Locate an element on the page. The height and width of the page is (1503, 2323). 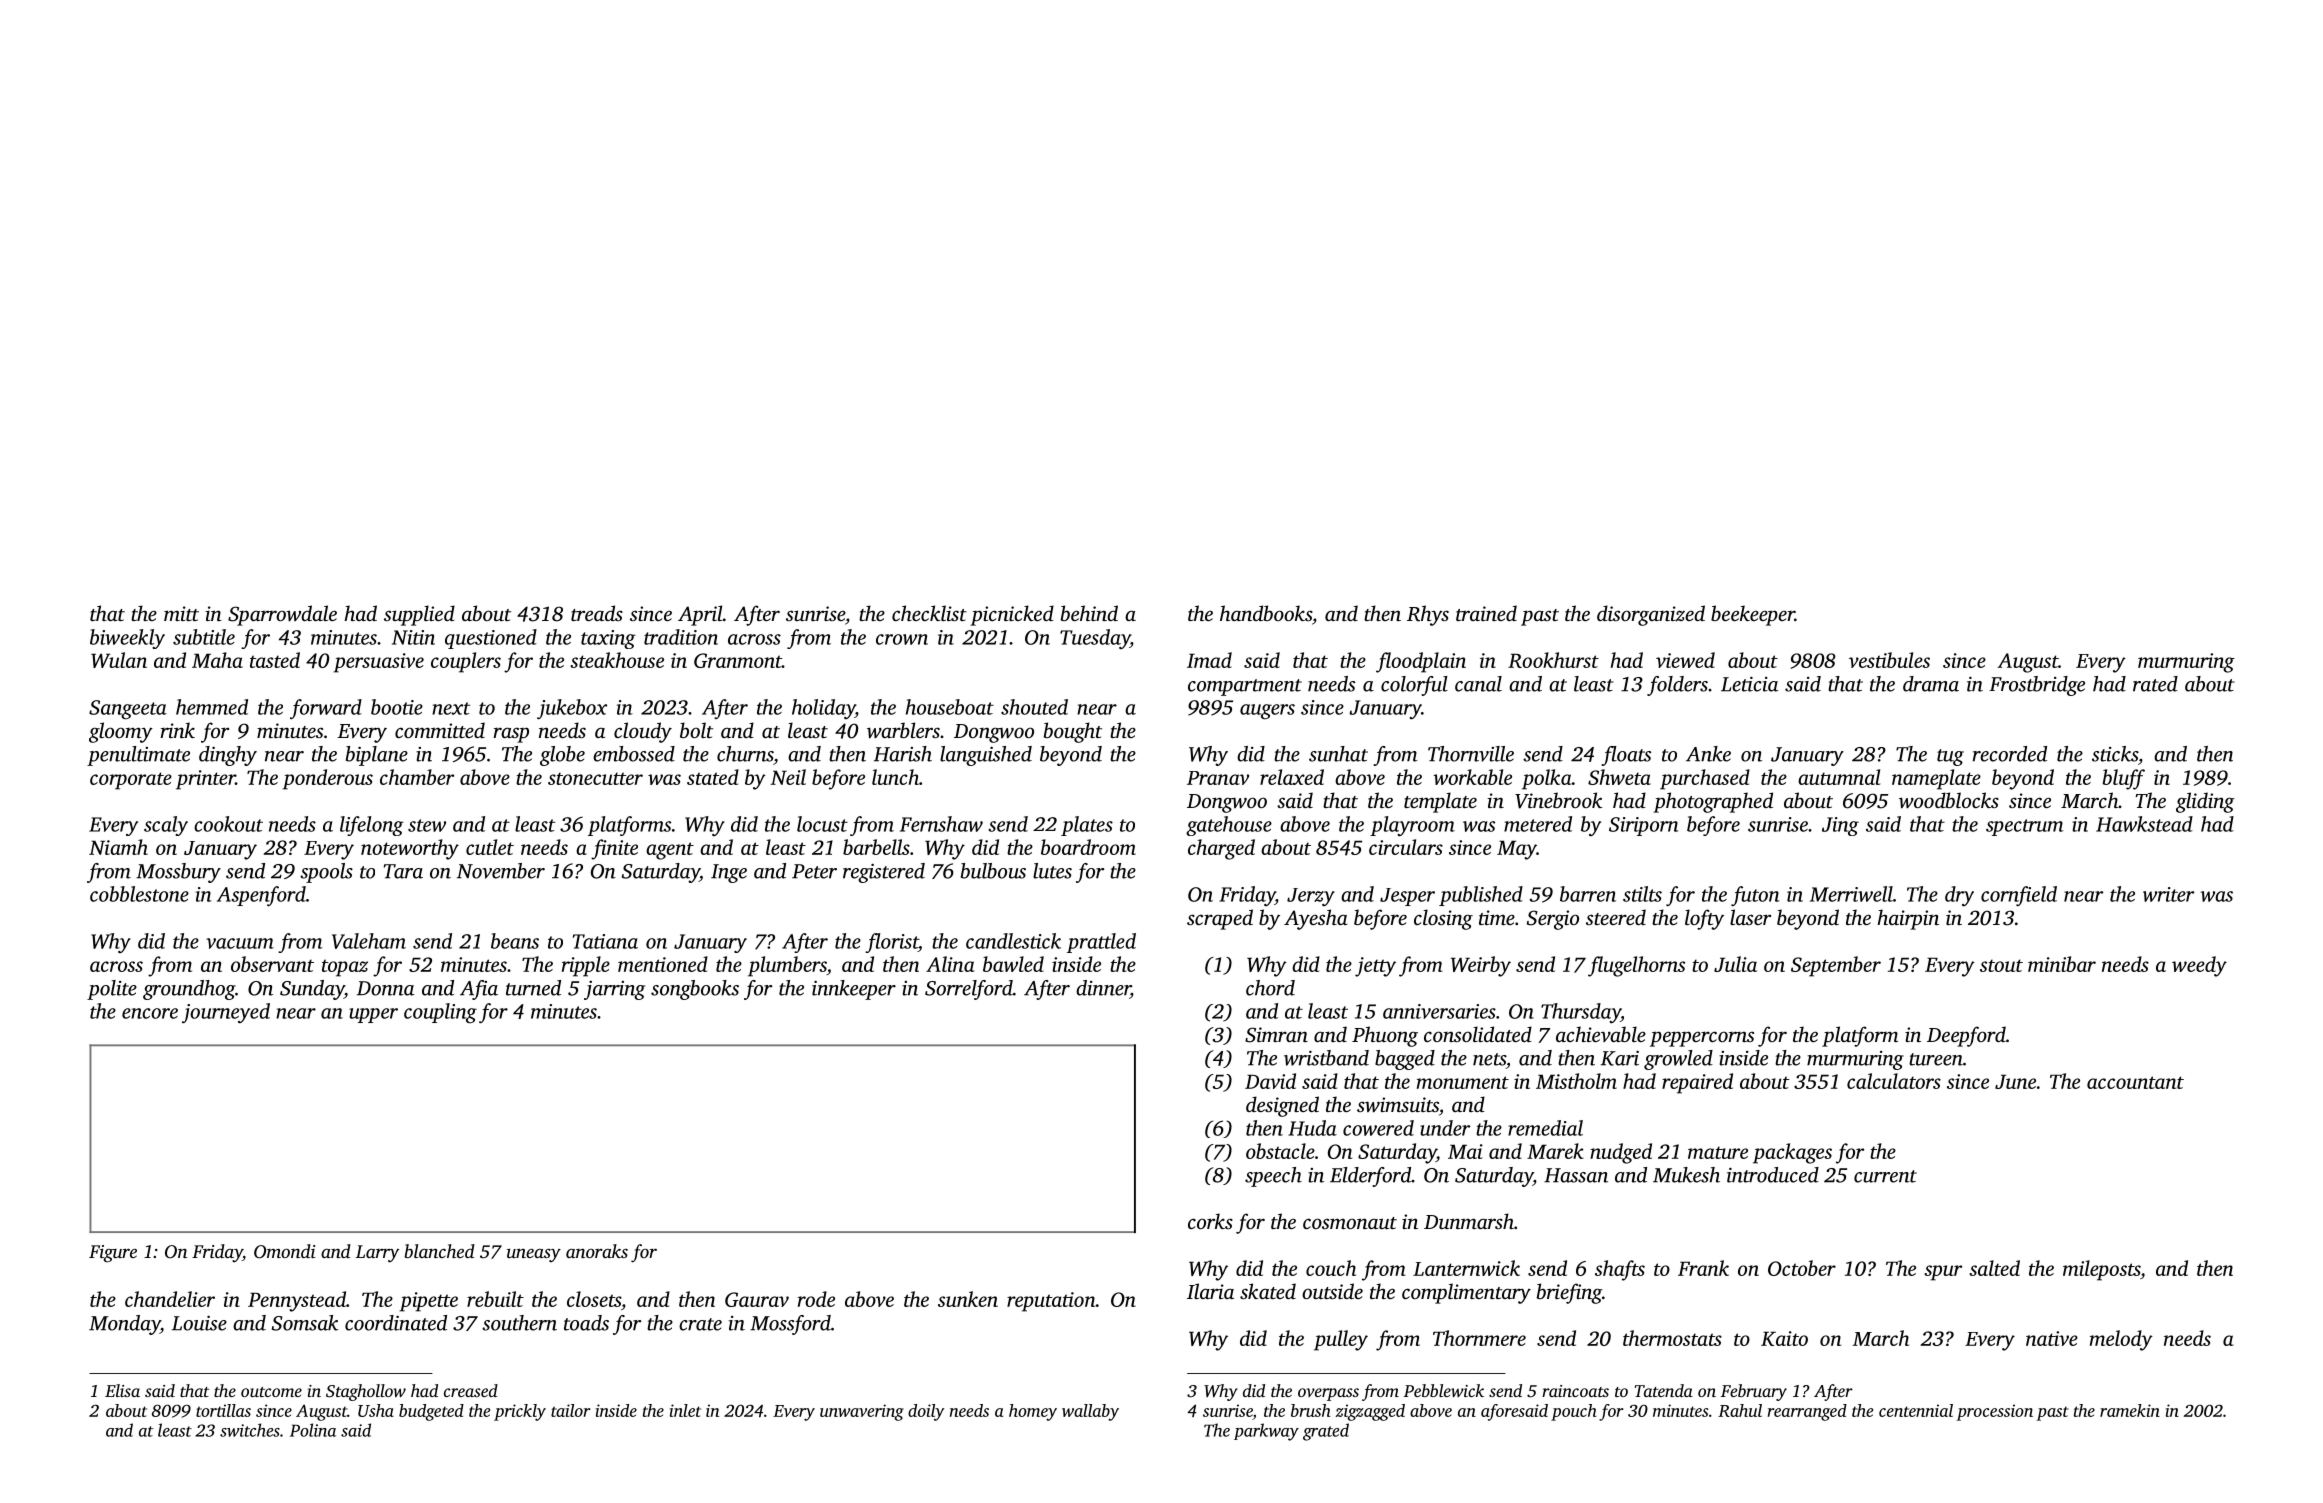
zigzagged is located at coordinates (1370, 1412).
